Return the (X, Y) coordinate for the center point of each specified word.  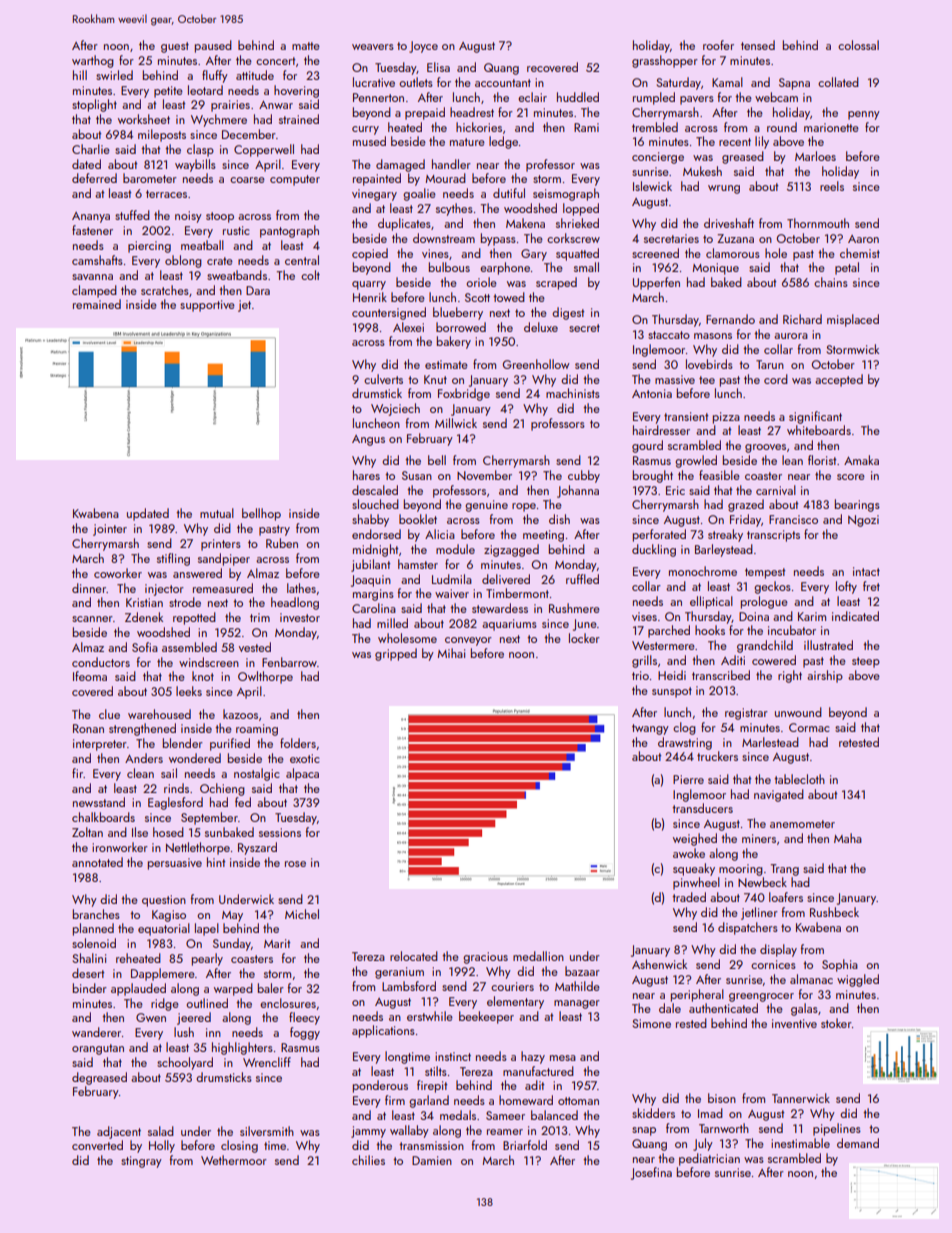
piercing (149, 247)
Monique (716, 269)
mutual (217, 513)
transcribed (721, 675)
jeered (194, 1018)
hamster (418, 564)
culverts (383, 379)
